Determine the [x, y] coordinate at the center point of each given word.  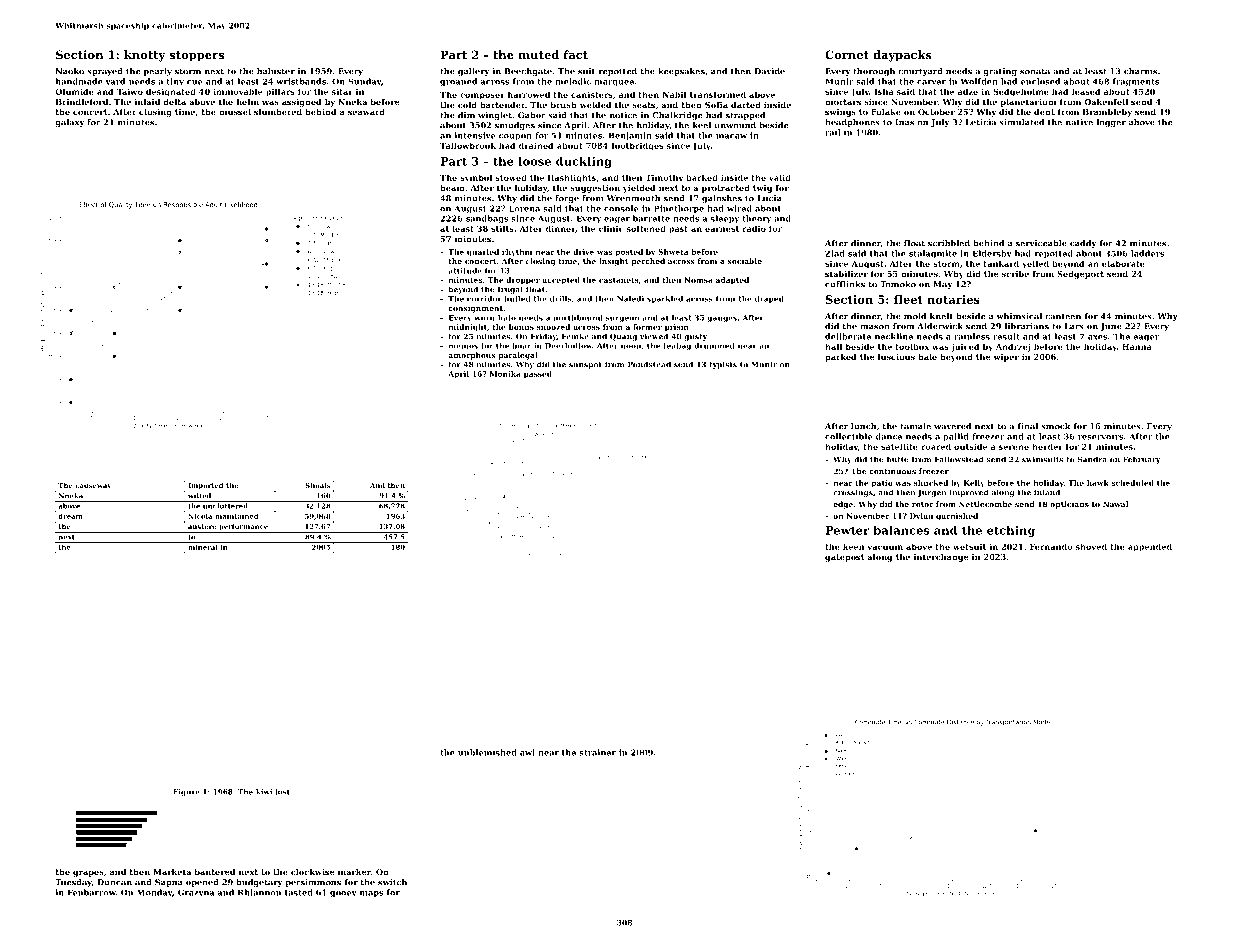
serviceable [1041, 243]
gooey [343, 894]
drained [536, 145]
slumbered [278, 112]
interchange [941, 558]
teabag [677, 346]
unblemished [487, 752]
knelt [941, 316]
